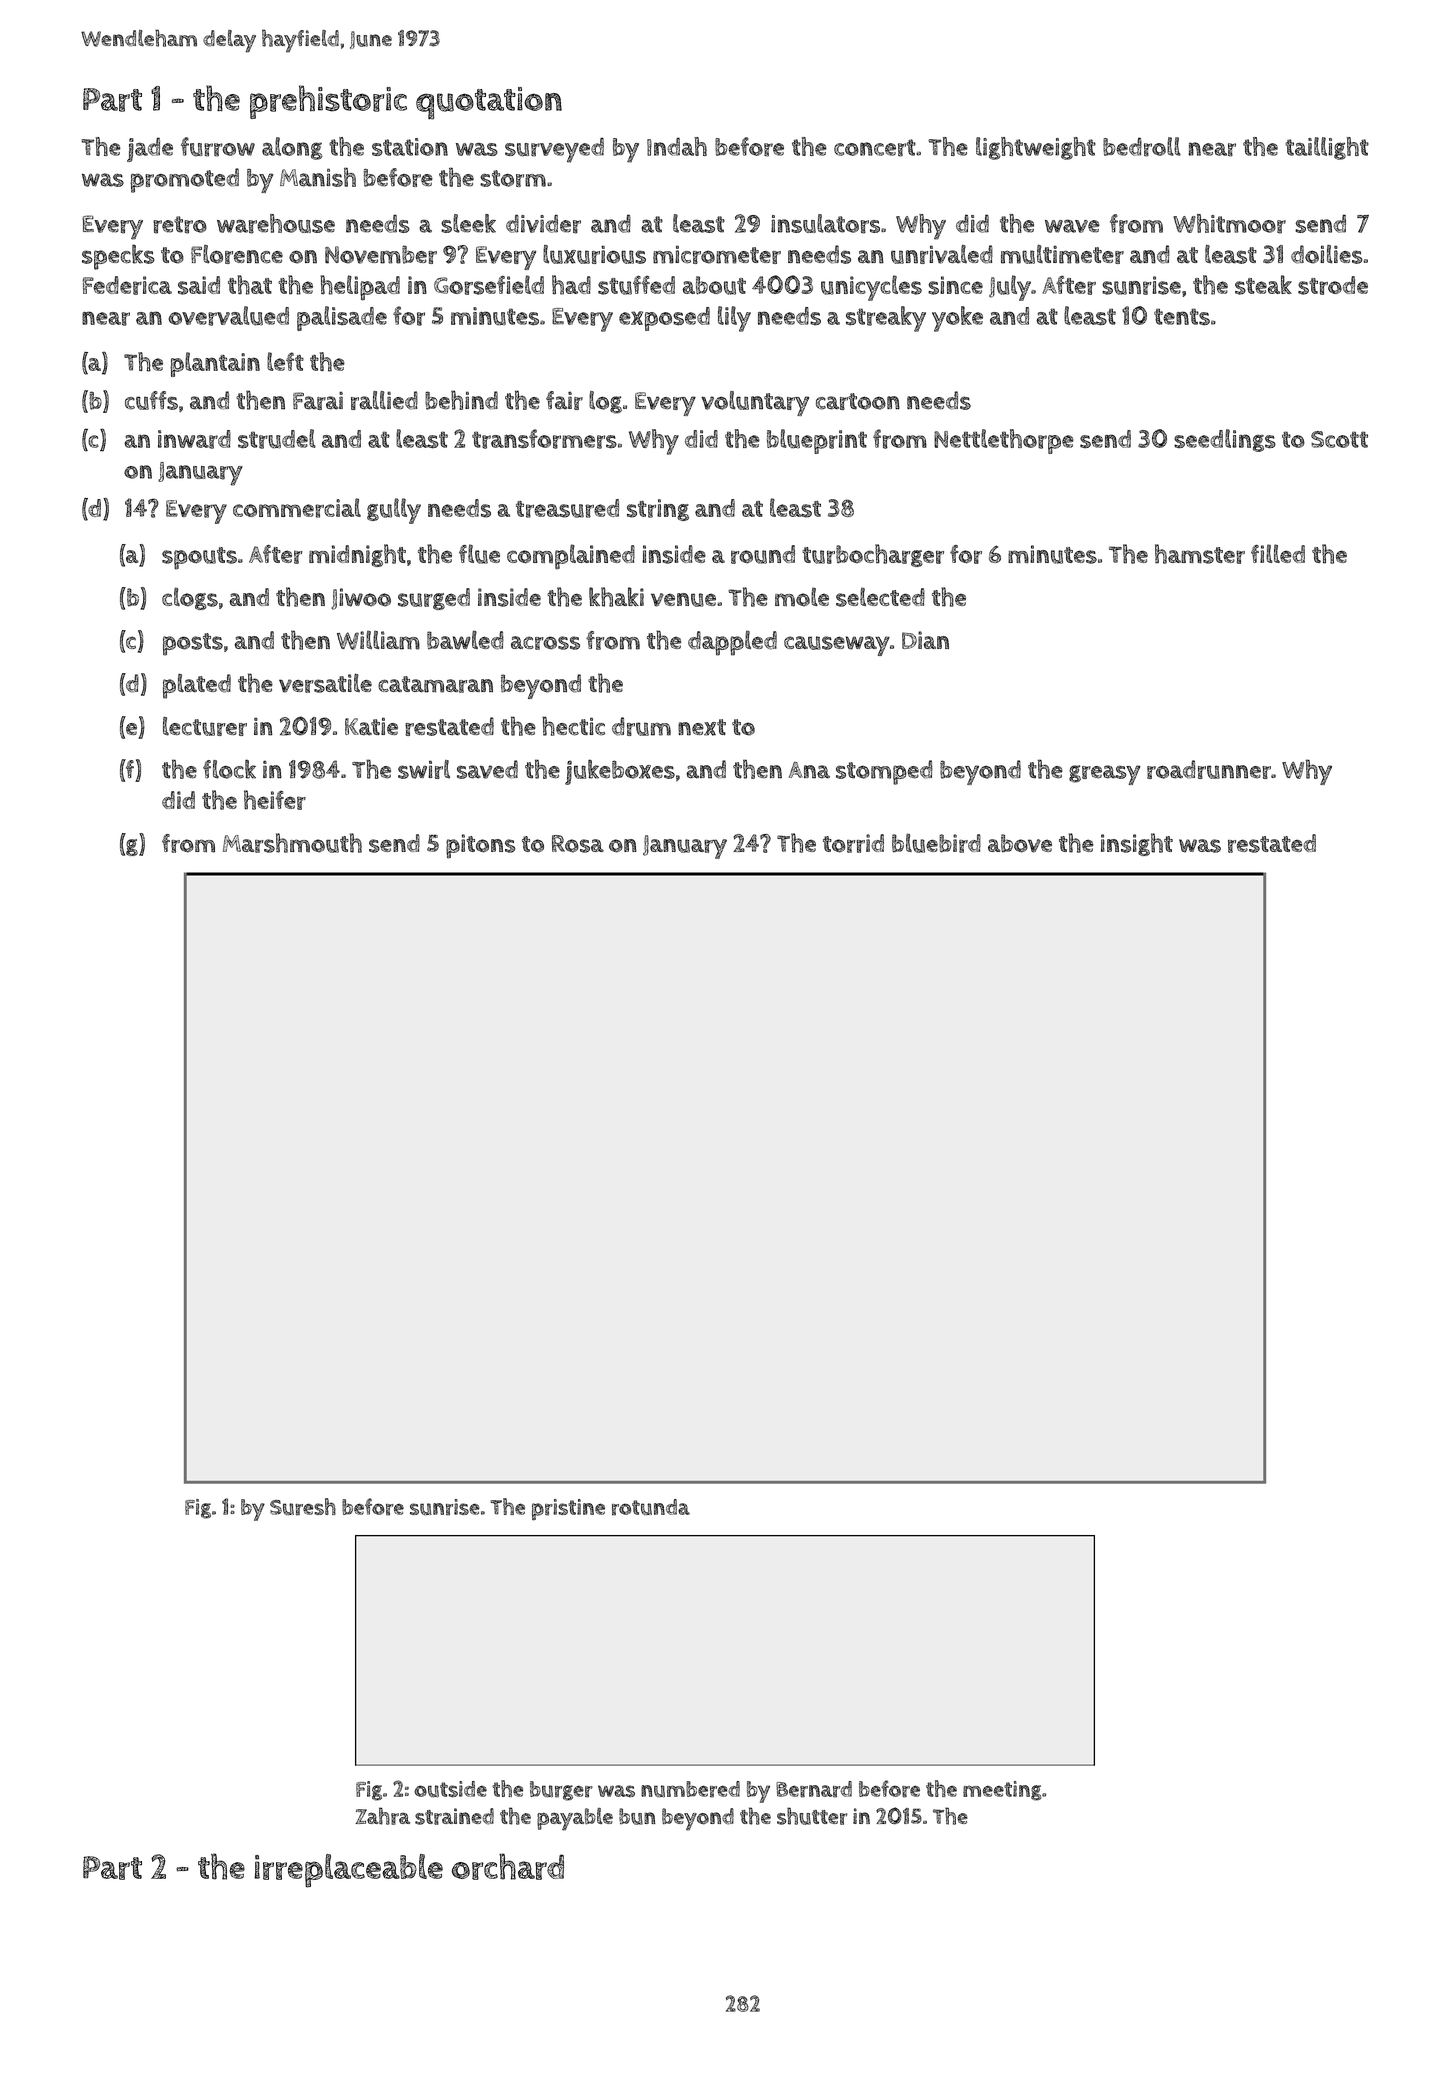 The width and height of the screenshot is (1450, 2100). Describe the element at coordinates (1002, 1791) in the screenshot. I see `meeting` at that location.
